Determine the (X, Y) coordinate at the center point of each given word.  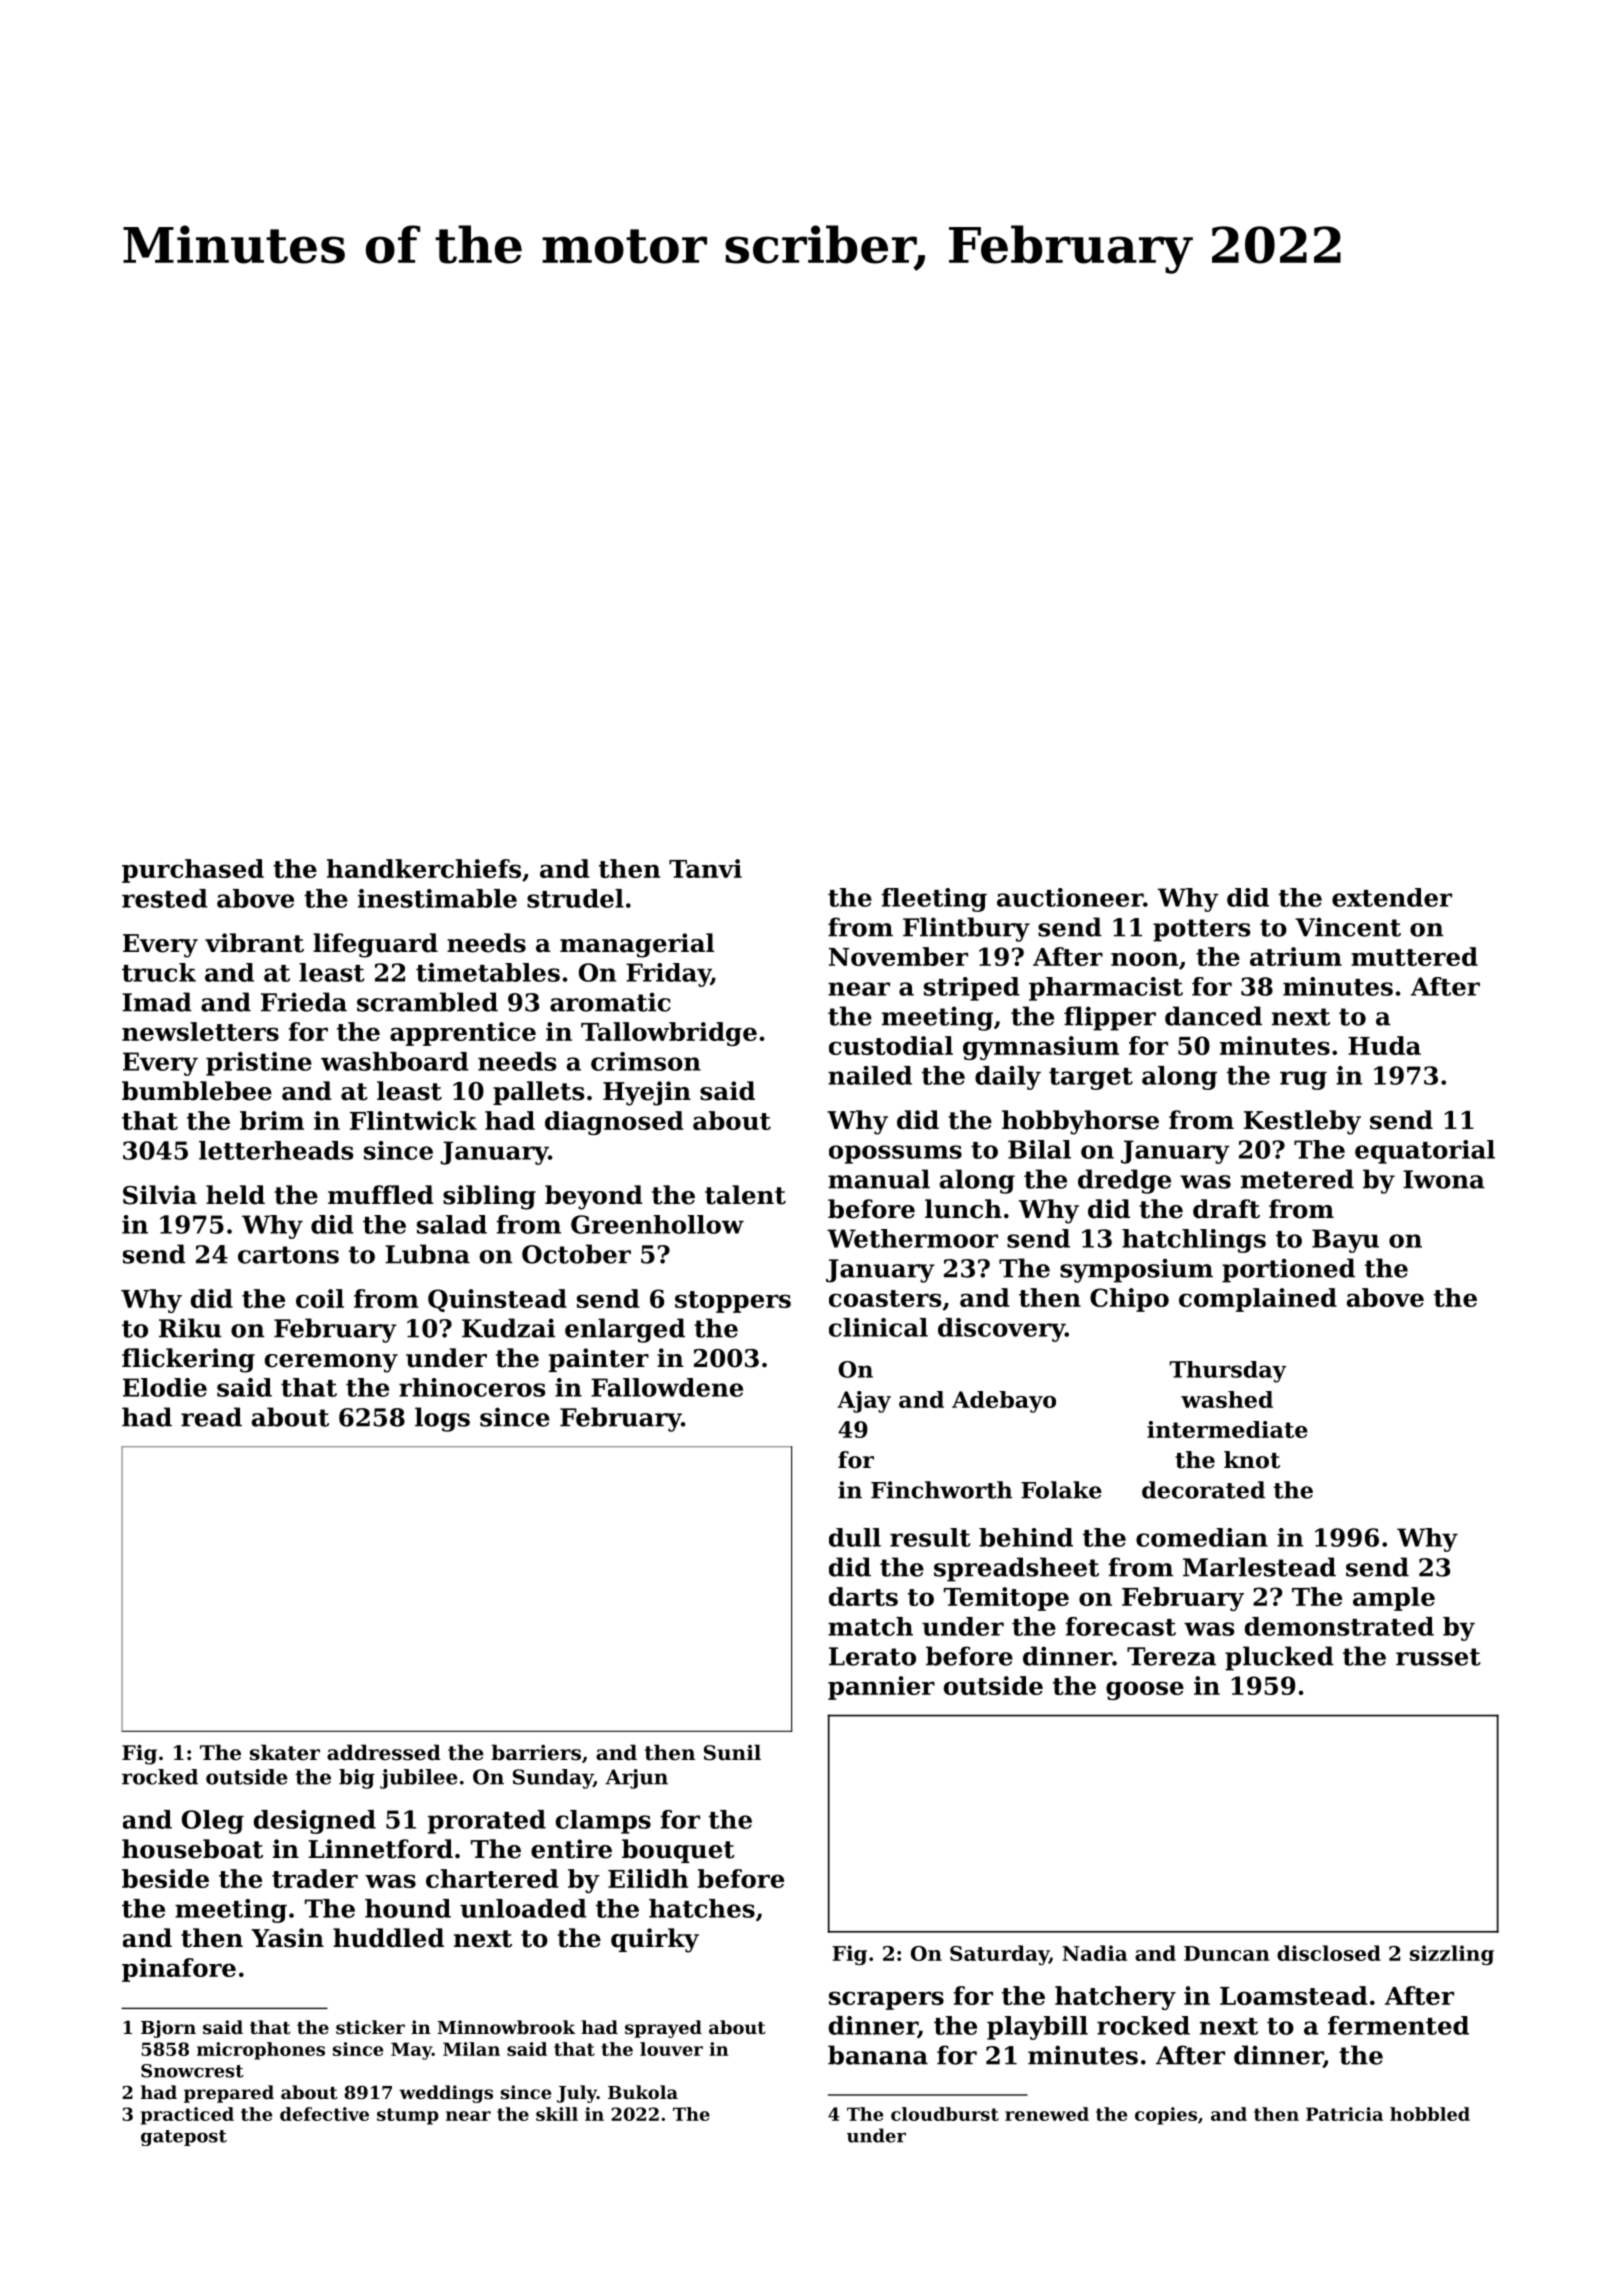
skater (285, 1752)
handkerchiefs (424, 868)
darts (863, 1596)
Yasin (287, 1938)
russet (1438, 1657)
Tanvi (705, 868)
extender (1392, 897)
